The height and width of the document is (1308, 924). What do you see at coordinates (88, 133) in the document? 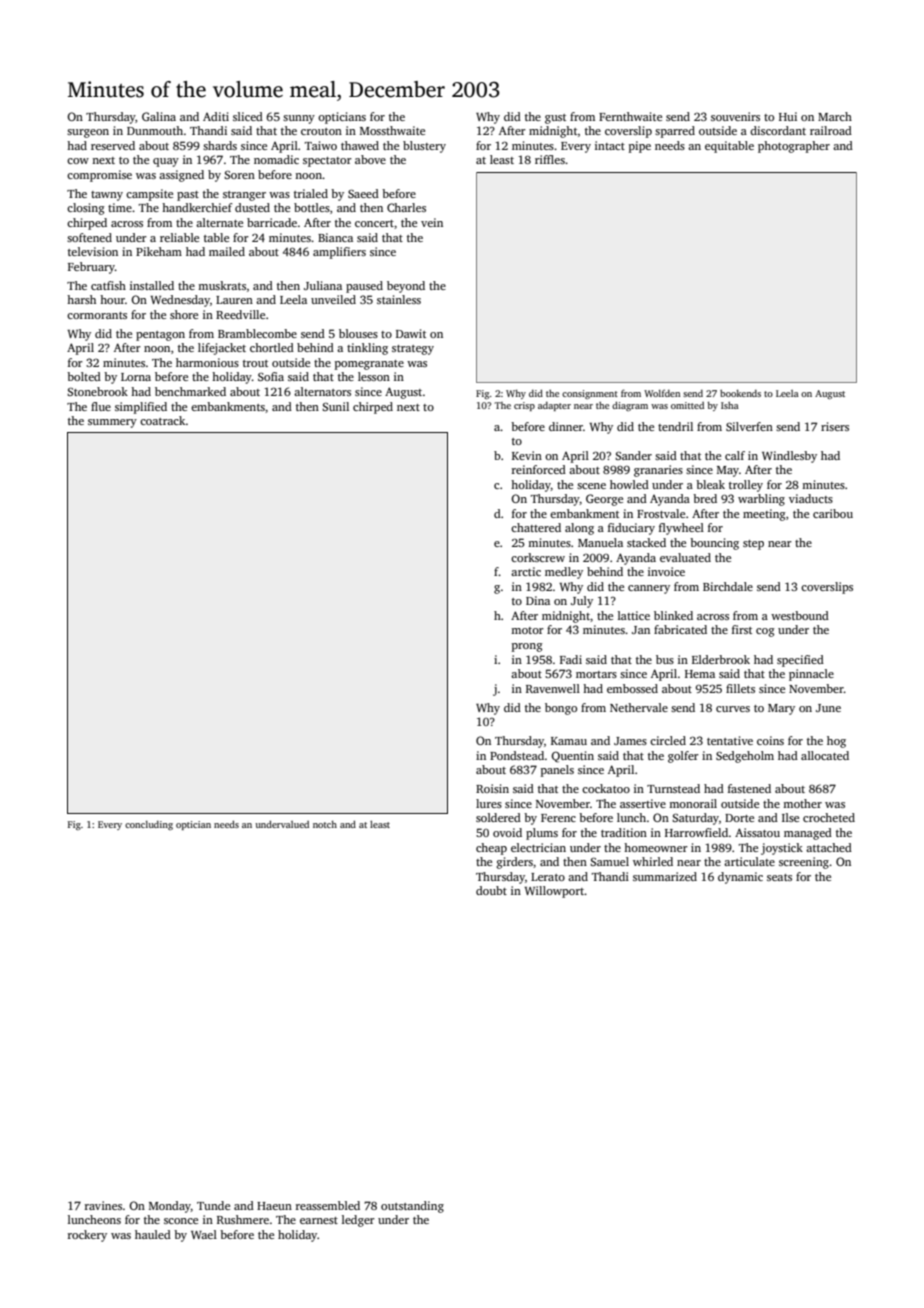
I see `surgeon` at bounding box center [88, 133].
